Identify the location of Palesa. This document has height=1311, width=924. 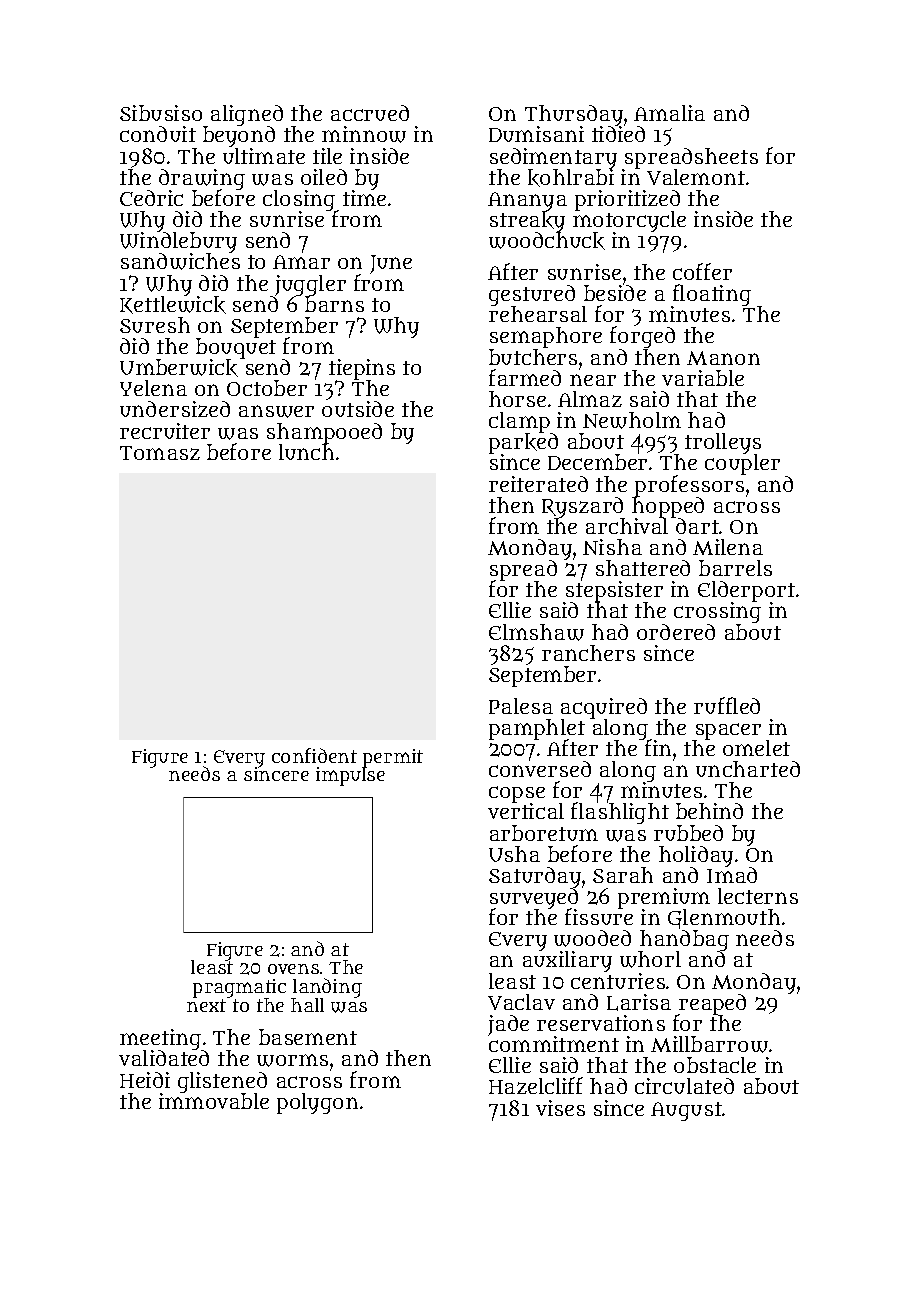
(521, 706).
